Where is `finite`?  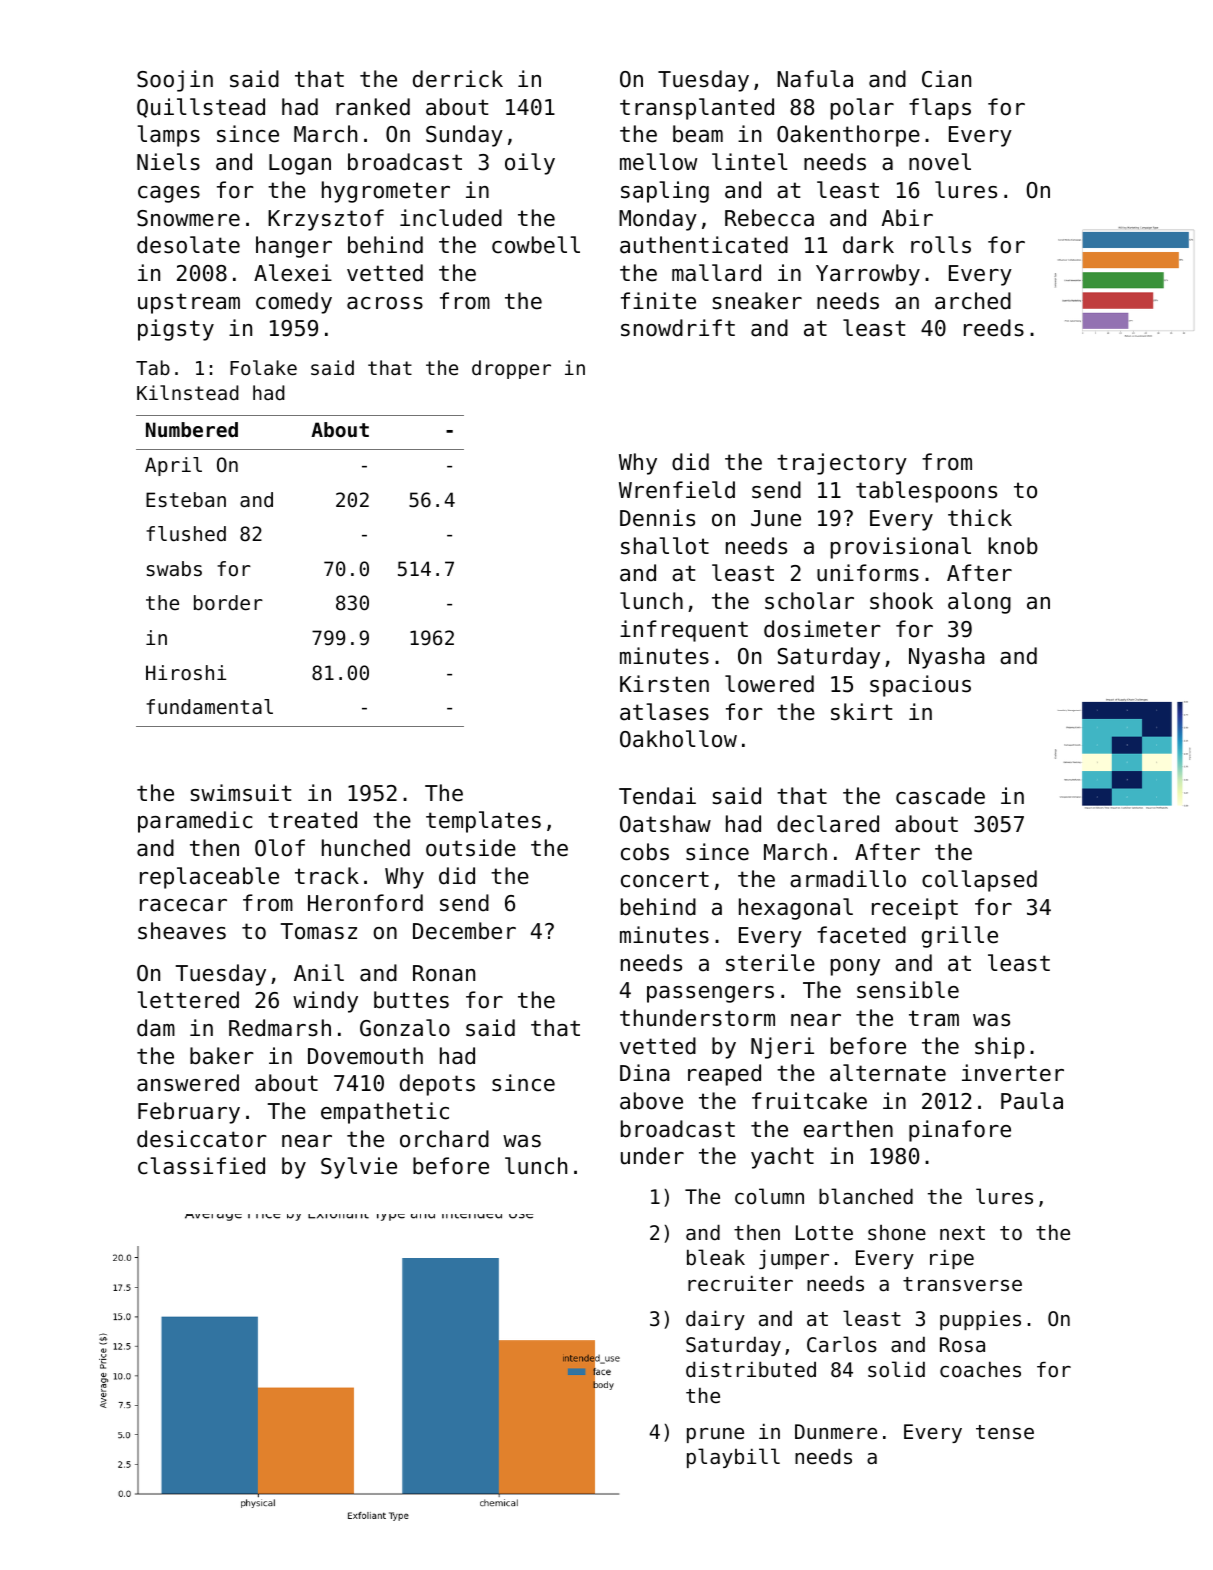
finite is located at coordinates (658, 301).
